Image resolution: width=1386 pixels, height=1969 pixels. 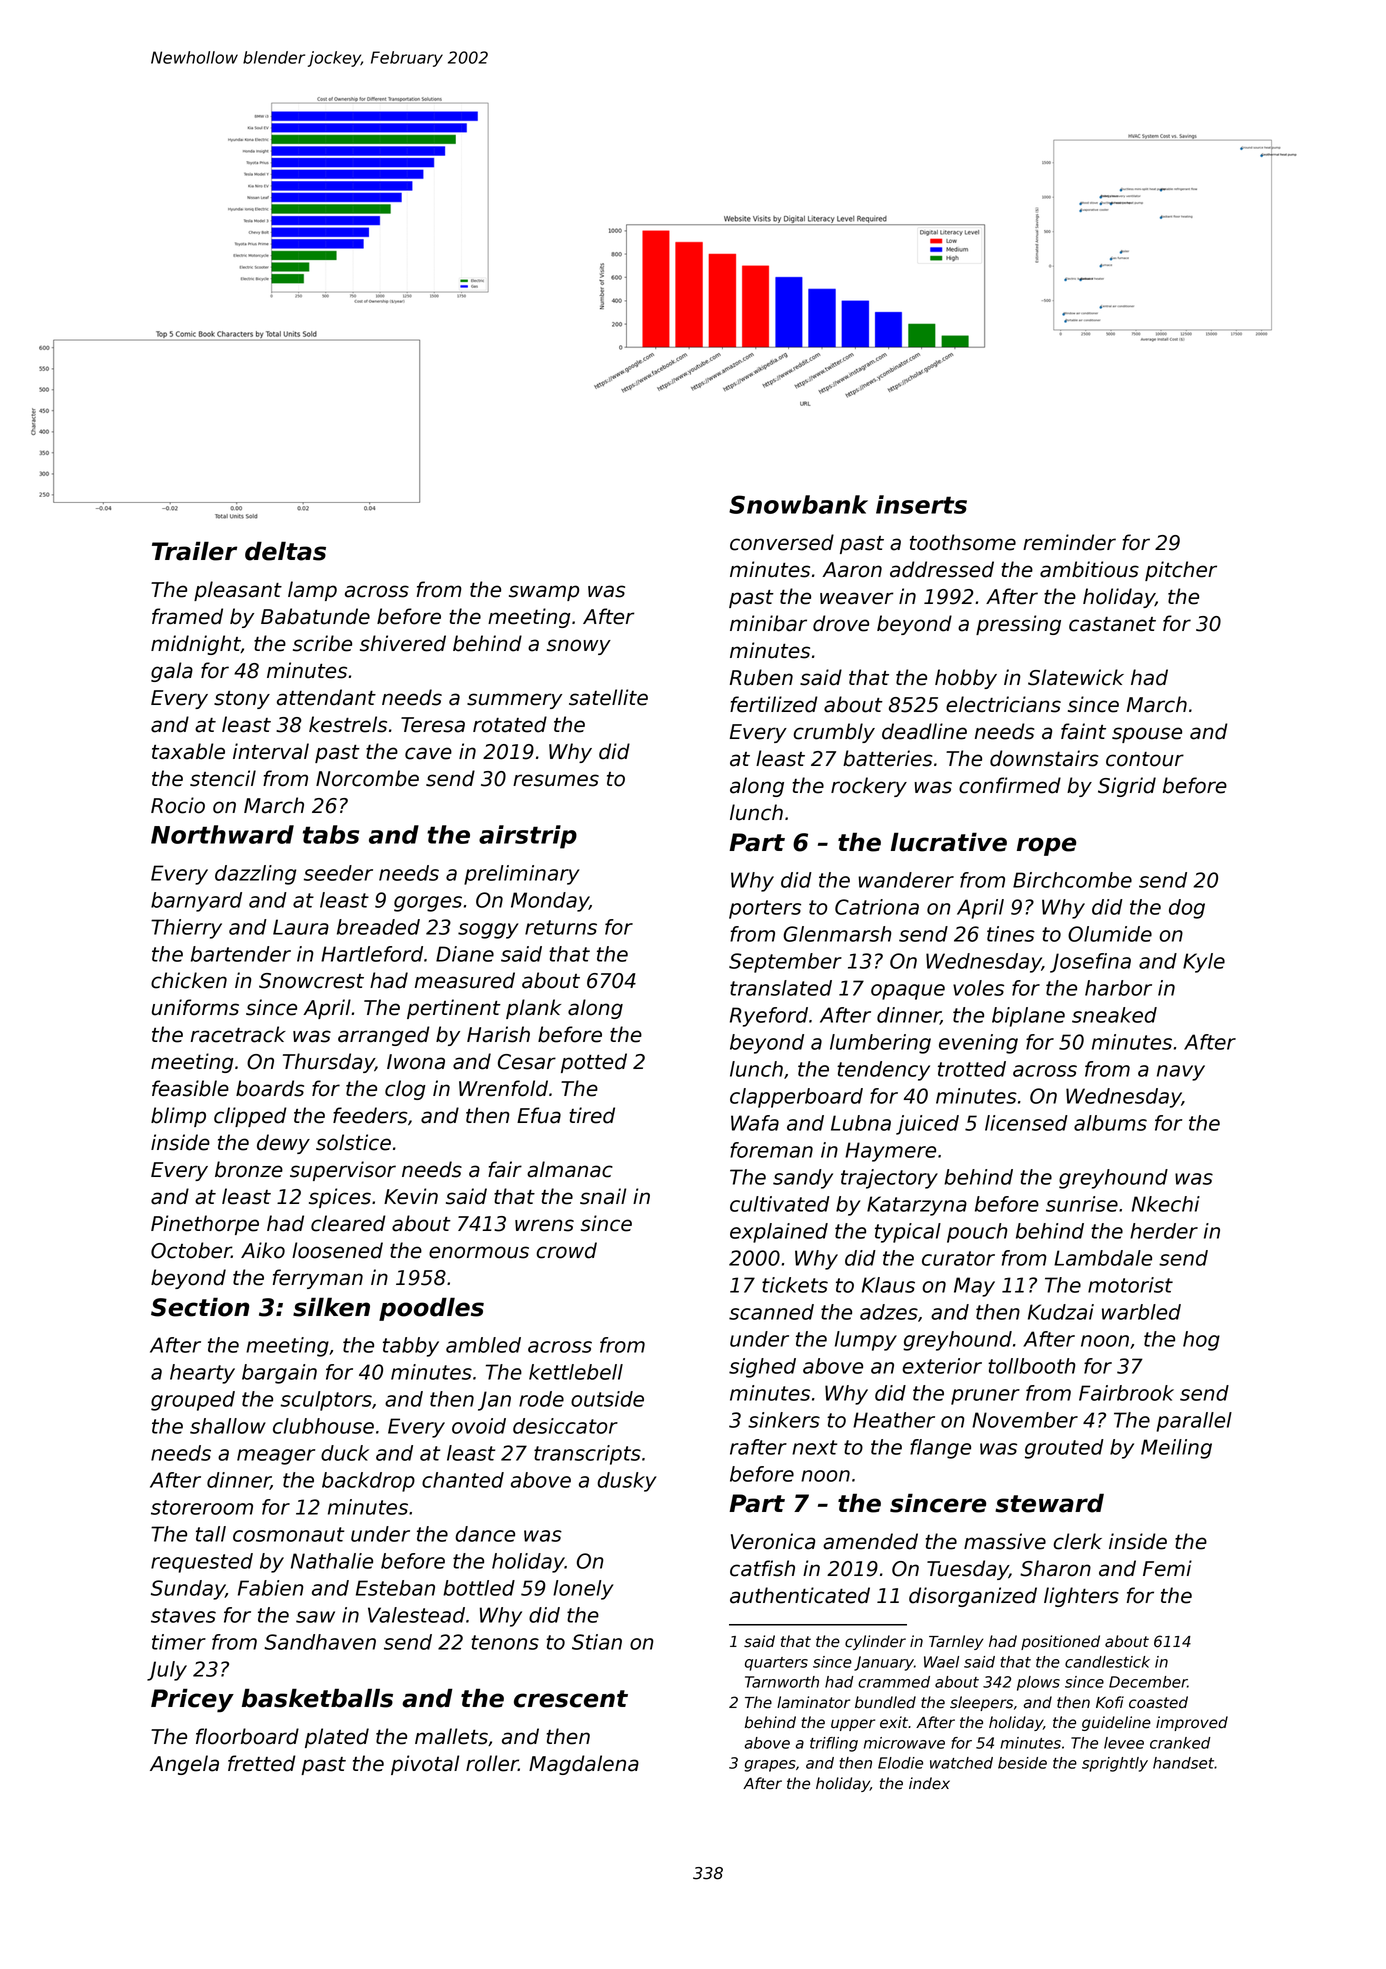 What do you see at coordinates (541, 1399) in the image?
I see `rode` at bounding box center [541, 1399].
